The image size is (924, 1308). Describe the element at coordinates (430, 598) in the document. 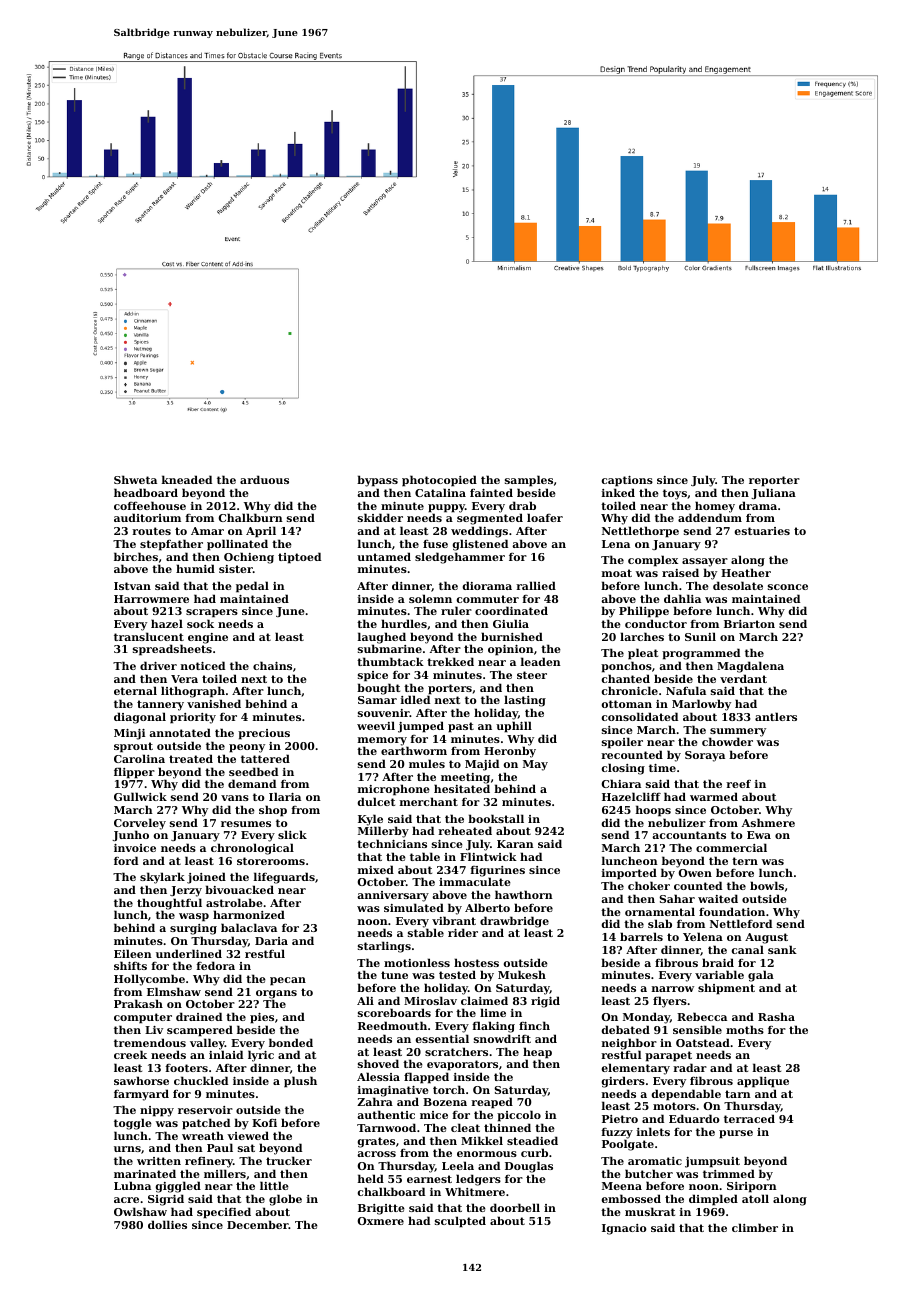

I see `solemn` at that location.
